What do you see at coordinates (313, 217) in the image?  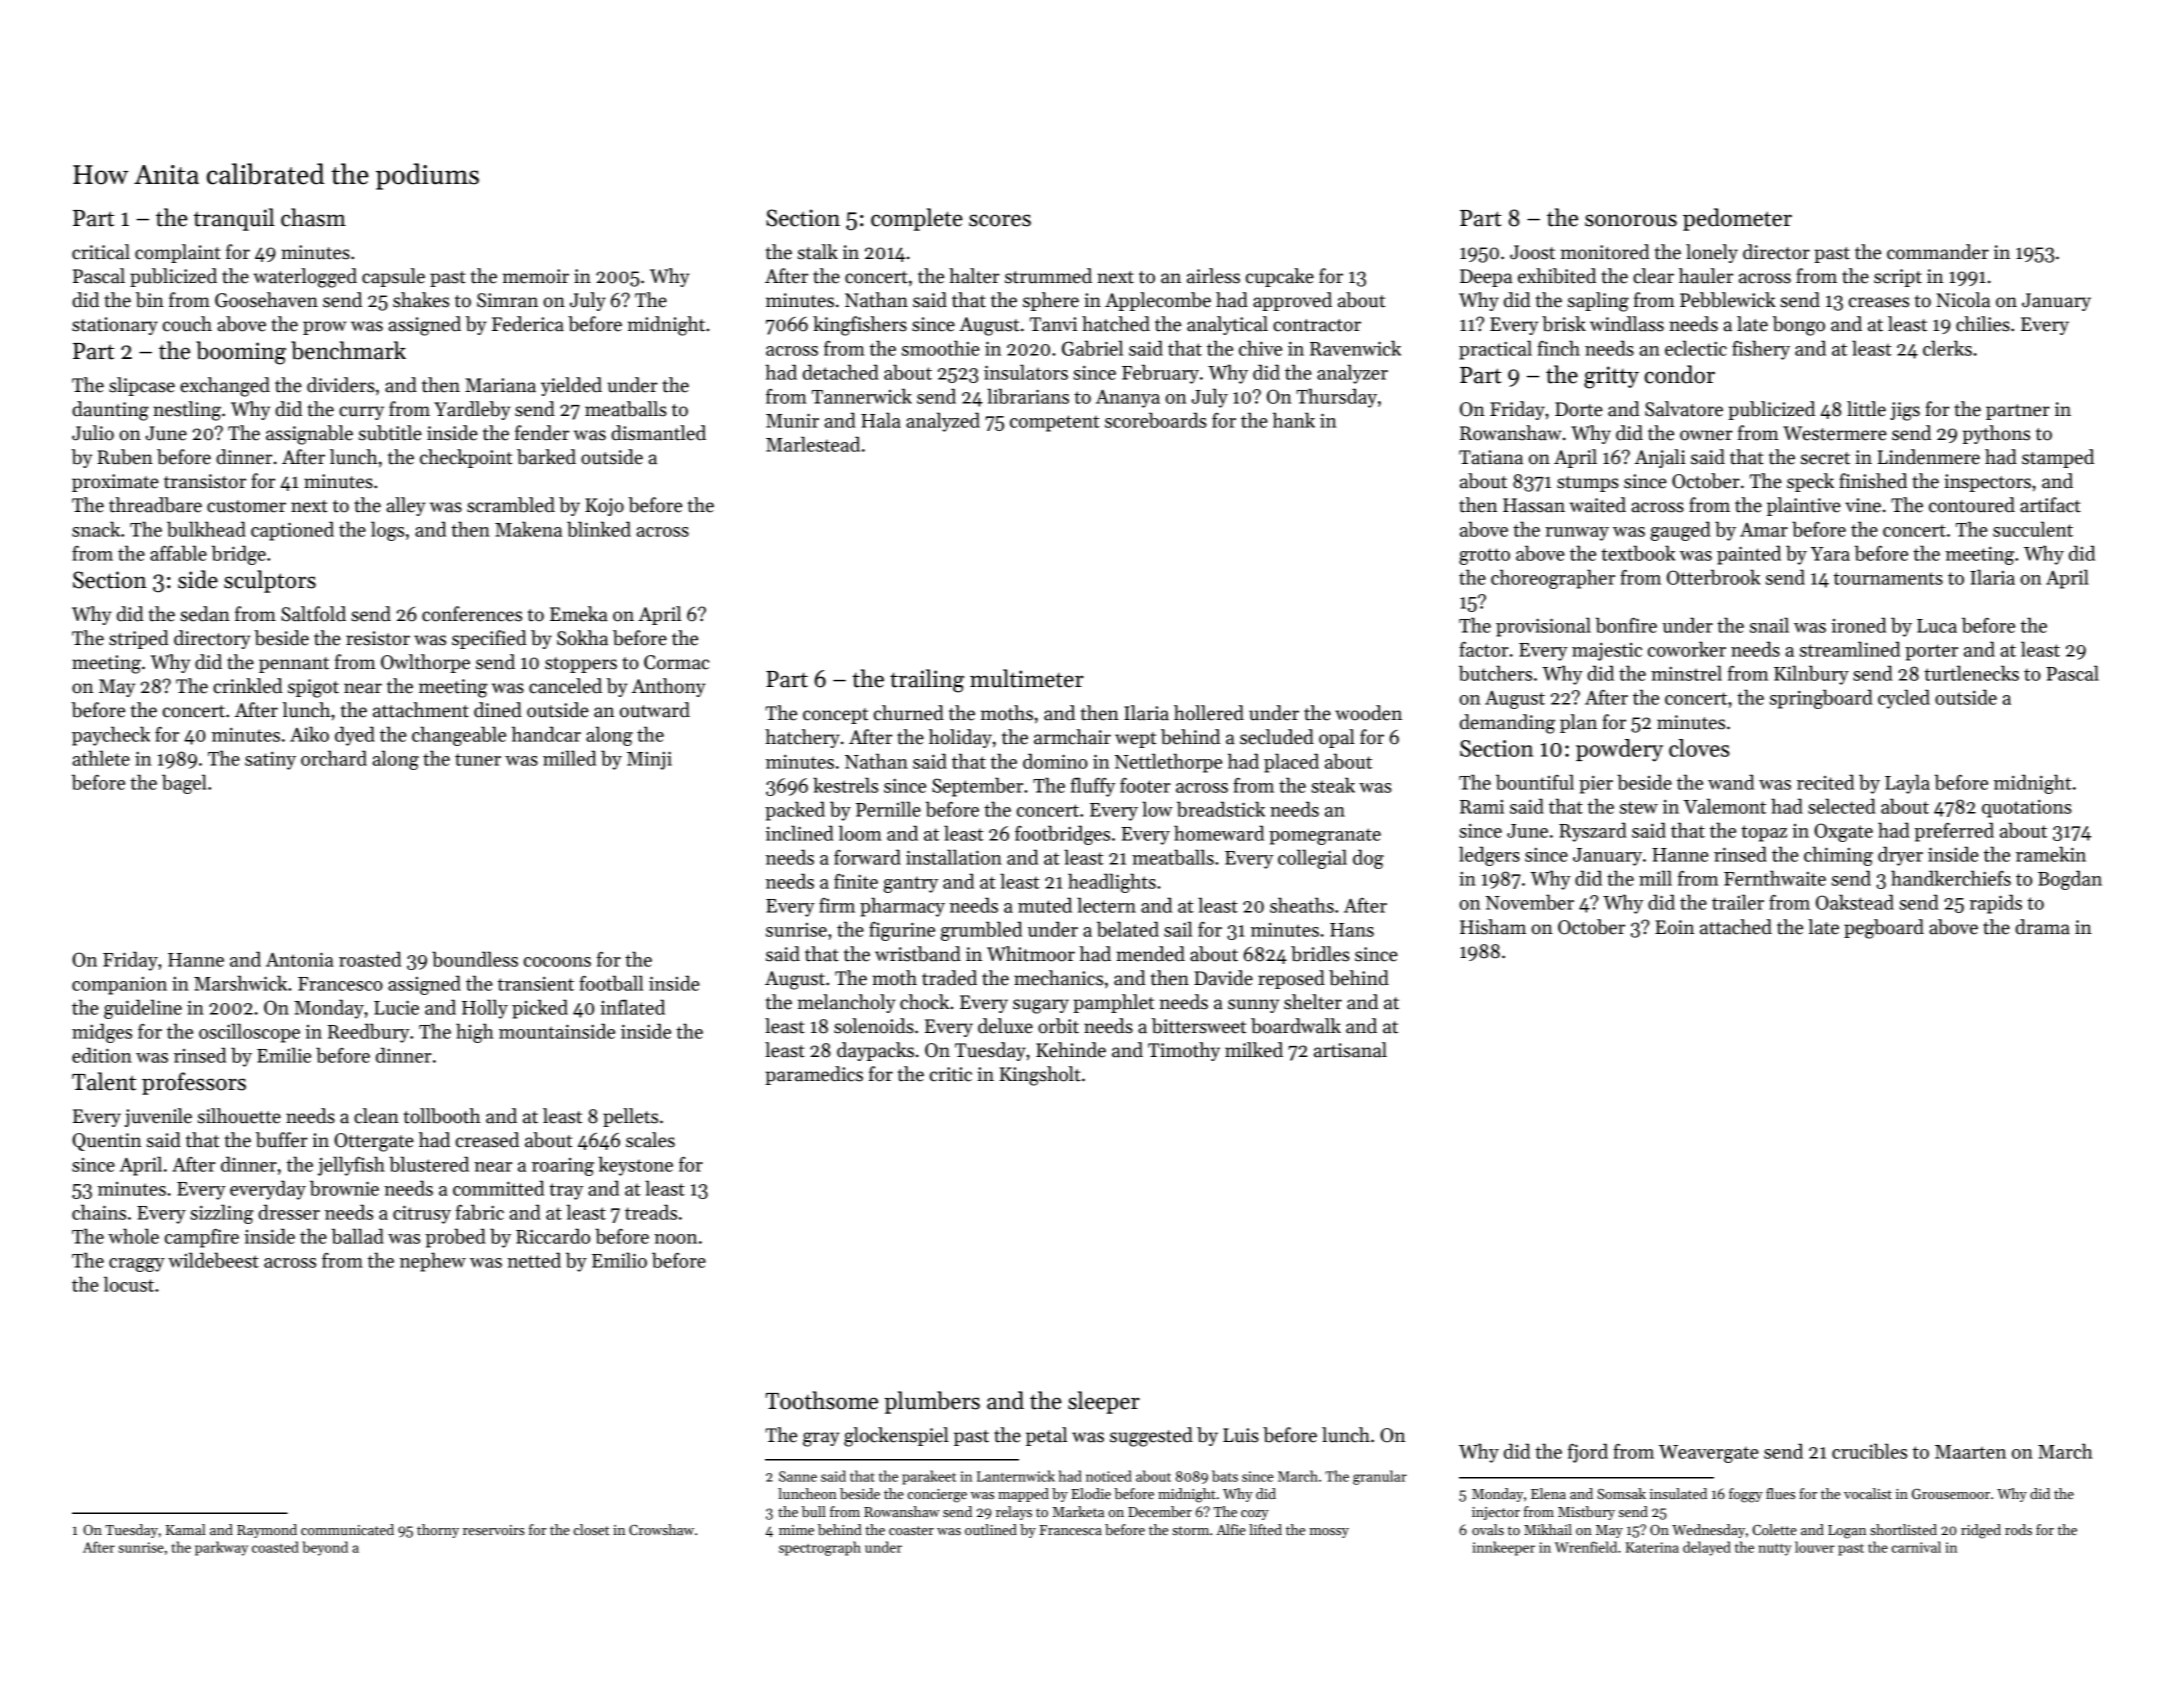 I see `chasm` at bounding box center [313, 217].
